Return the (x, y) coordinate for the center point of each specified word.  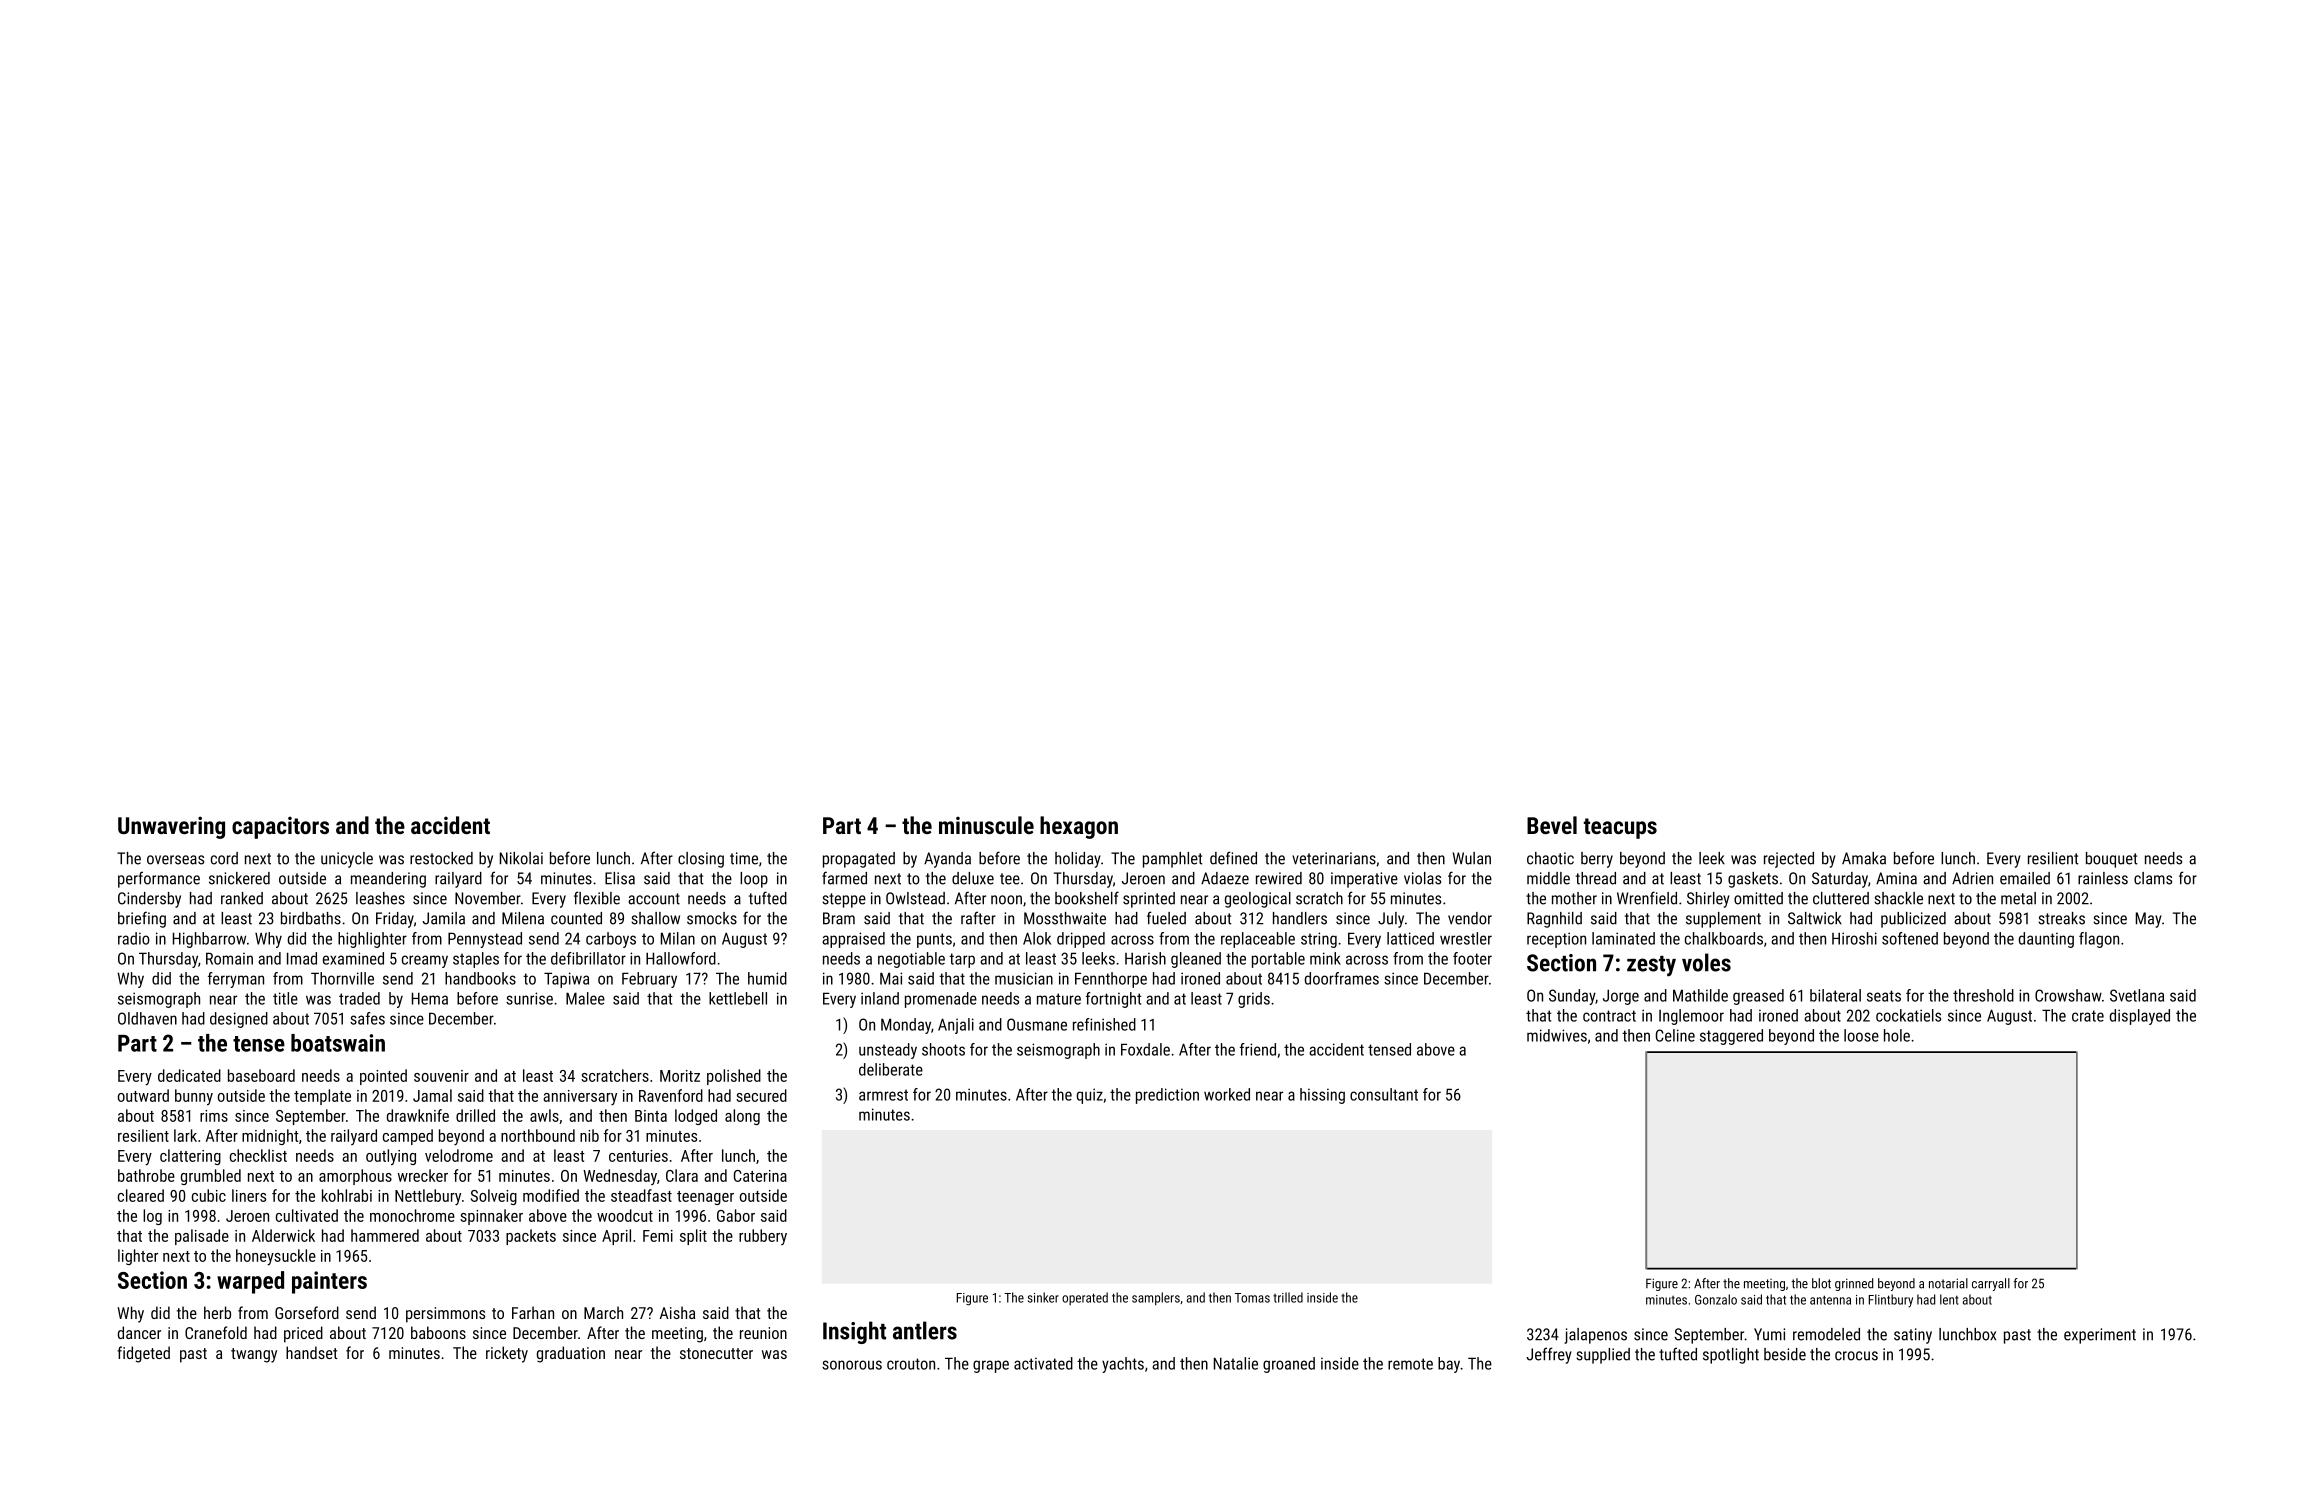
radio (134, 938)
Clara (682, 1175)
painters (329, 1282)
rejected (1789, 860)
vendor (1470, 918)
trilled (1288, 1297)
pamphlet (1172, 860)
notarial (1948, 1283)
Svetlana (2137, 995)
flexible (597, 898)
